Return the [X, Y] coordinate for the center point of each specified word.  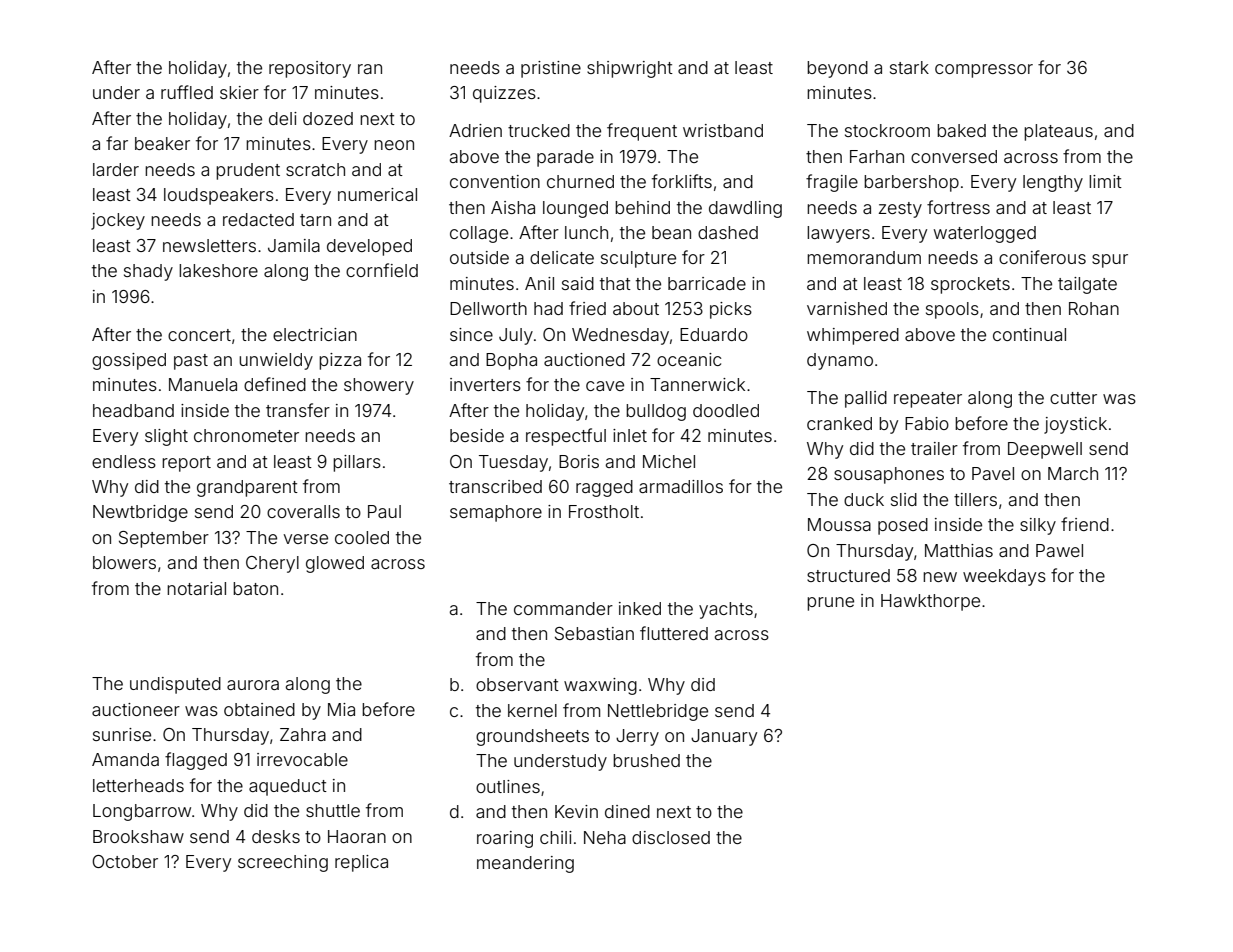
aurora [253, 685]
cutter [1073, 398]
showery [379, 386]
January [724, 737]
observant [517, 684]
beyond [837, 69]
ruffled [187, 92]
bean [671, 232]
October [125, 861]
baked [961, 130]
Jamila [294, 245]
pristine [551, 69]
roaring [505, 839]
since [471, 334]
